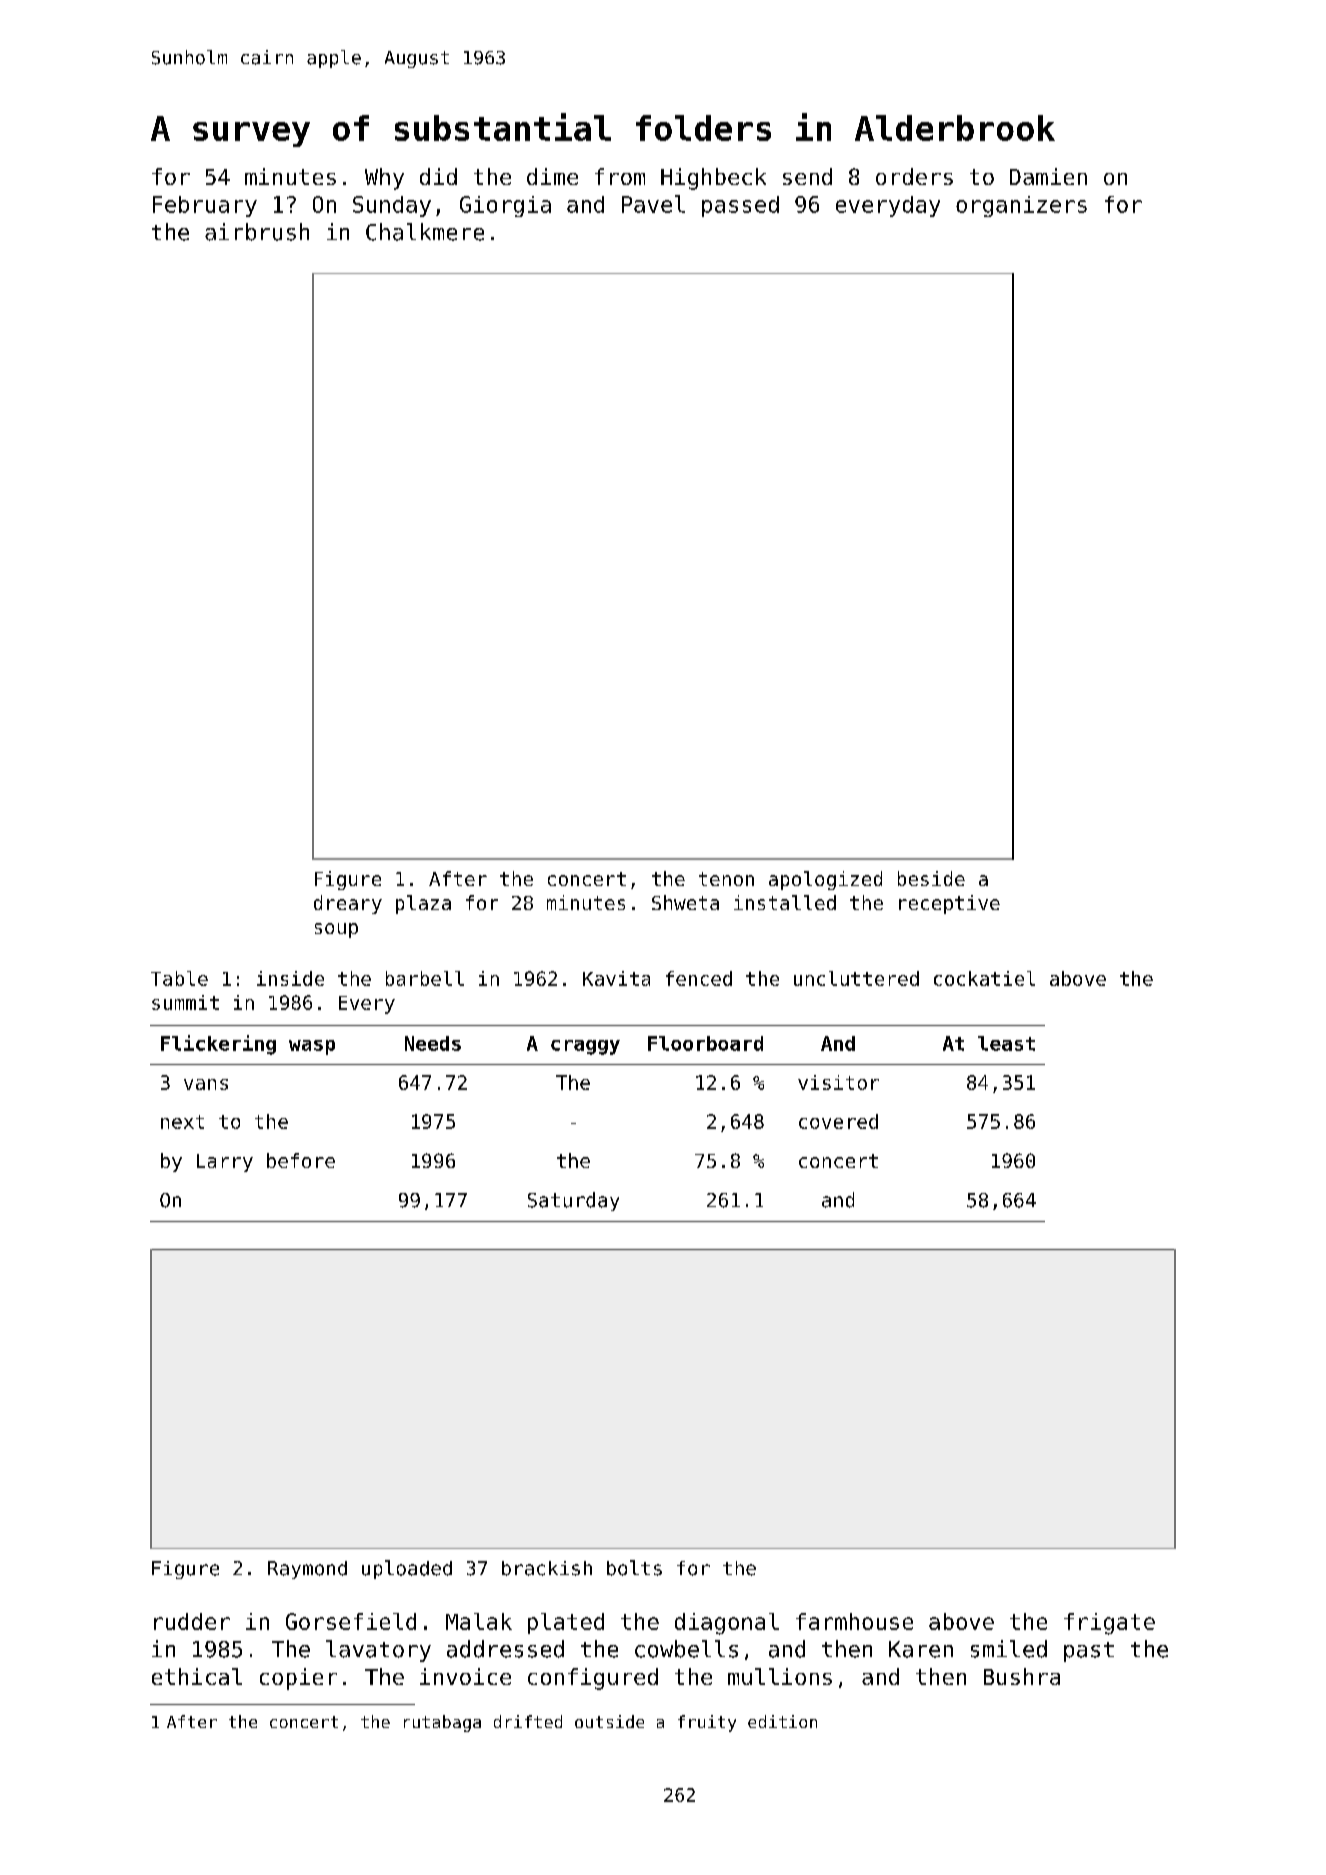 The height and width of the document is (1875, 1326). I want to click on cockatiel, so click(984, 978).
